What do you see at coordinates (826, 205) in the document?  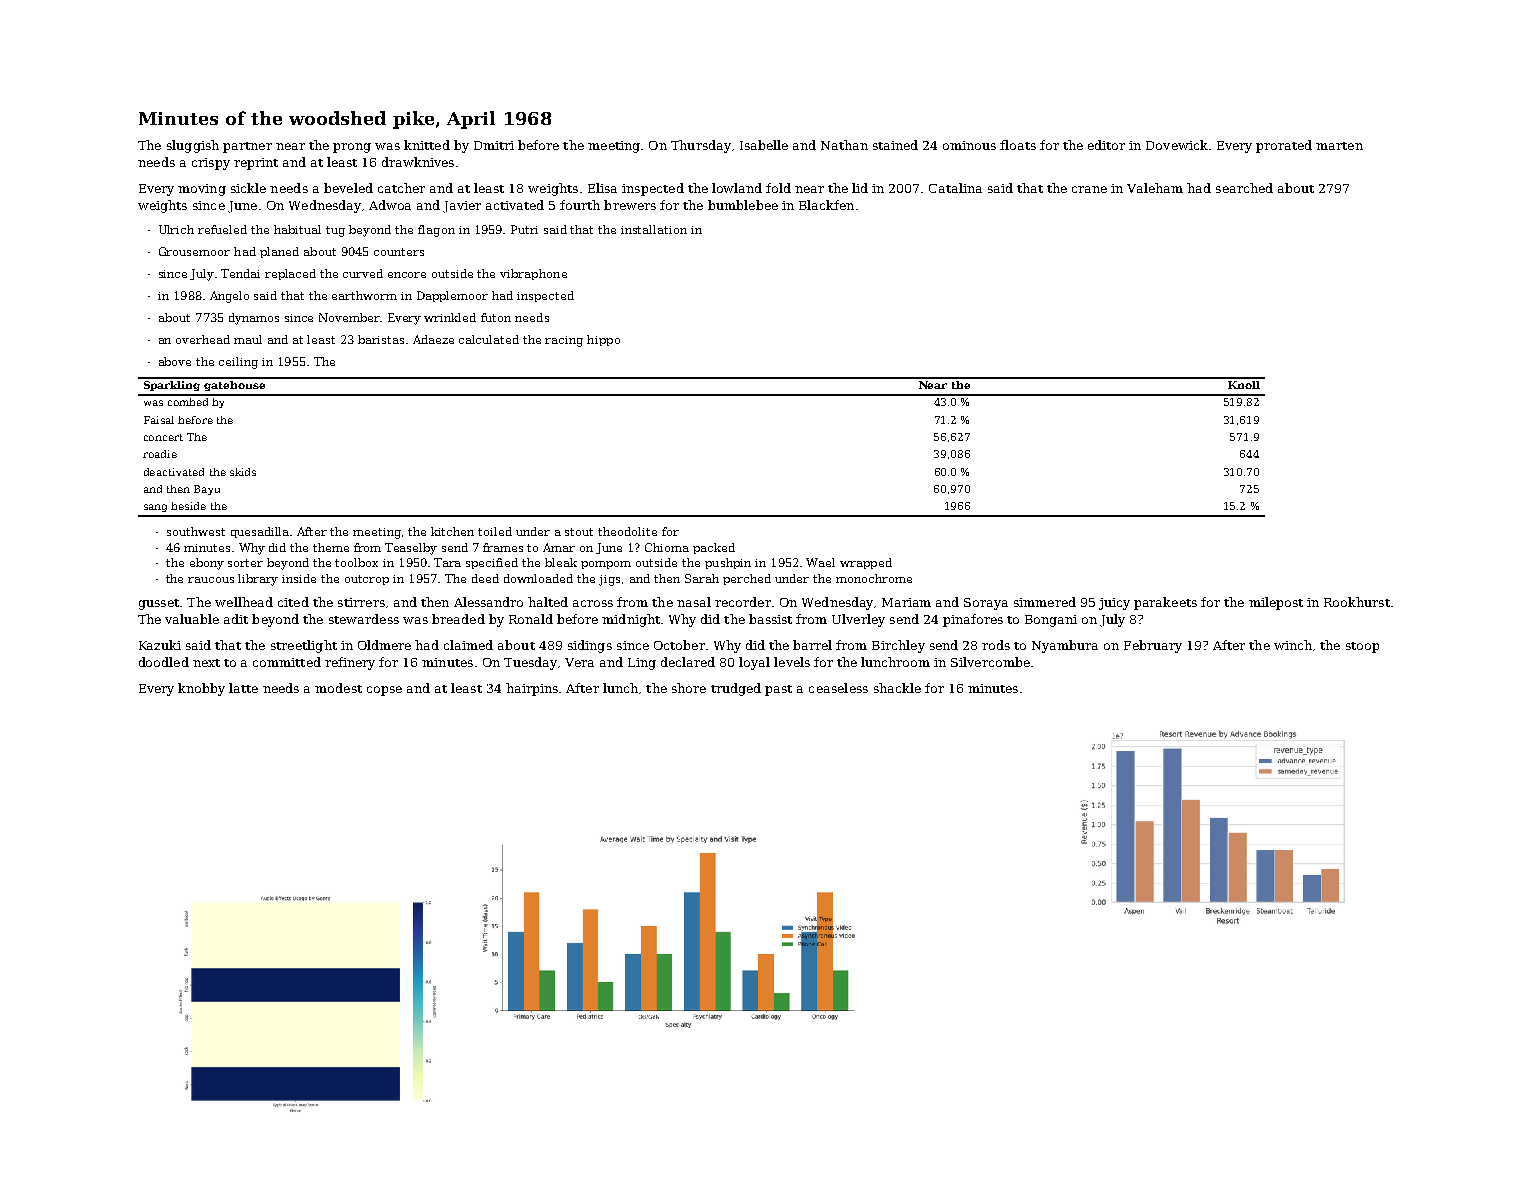 I see `Blackfen` at bounding box center [826, 205].
